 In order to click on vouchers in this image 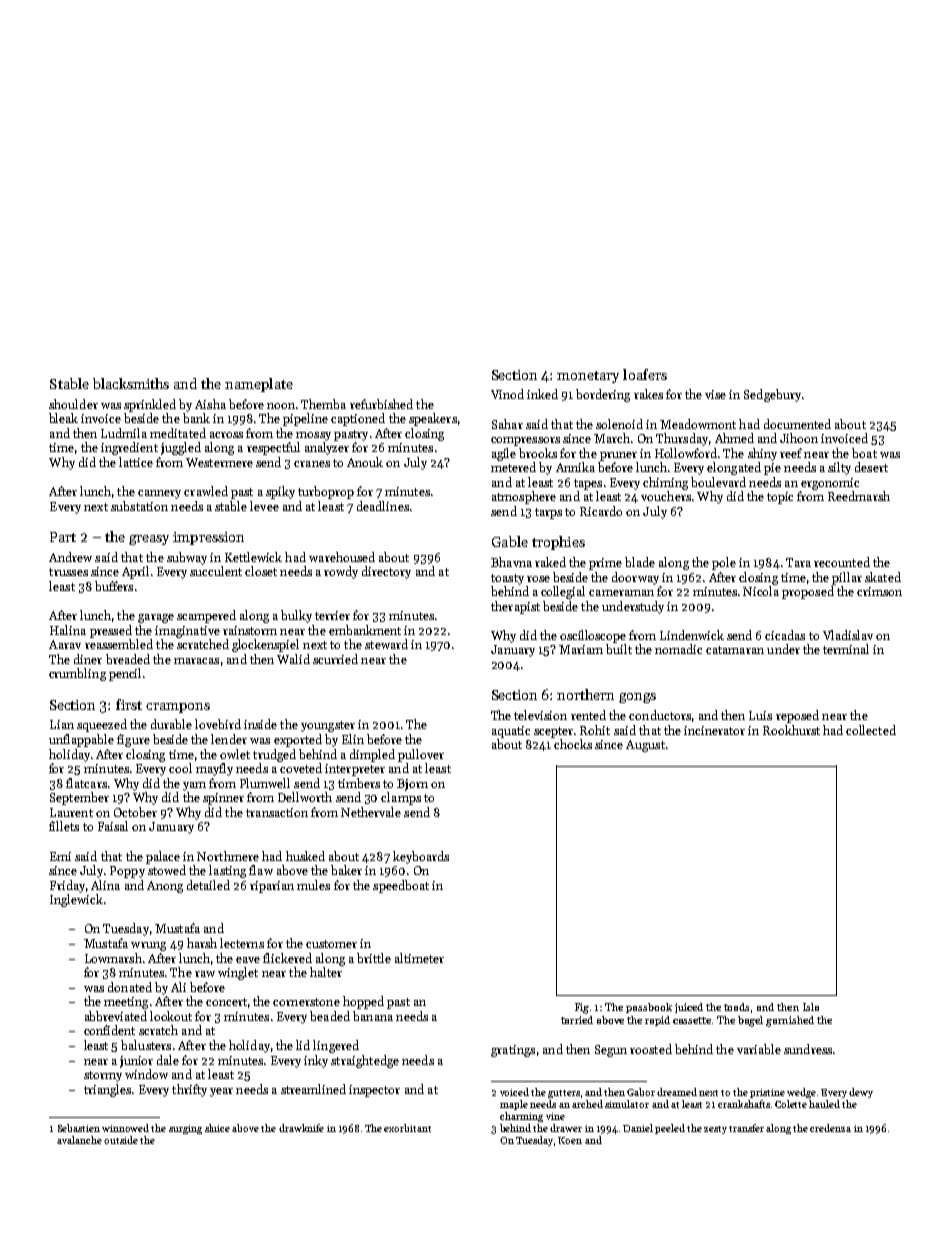, I will do `click(666, 496)`.
